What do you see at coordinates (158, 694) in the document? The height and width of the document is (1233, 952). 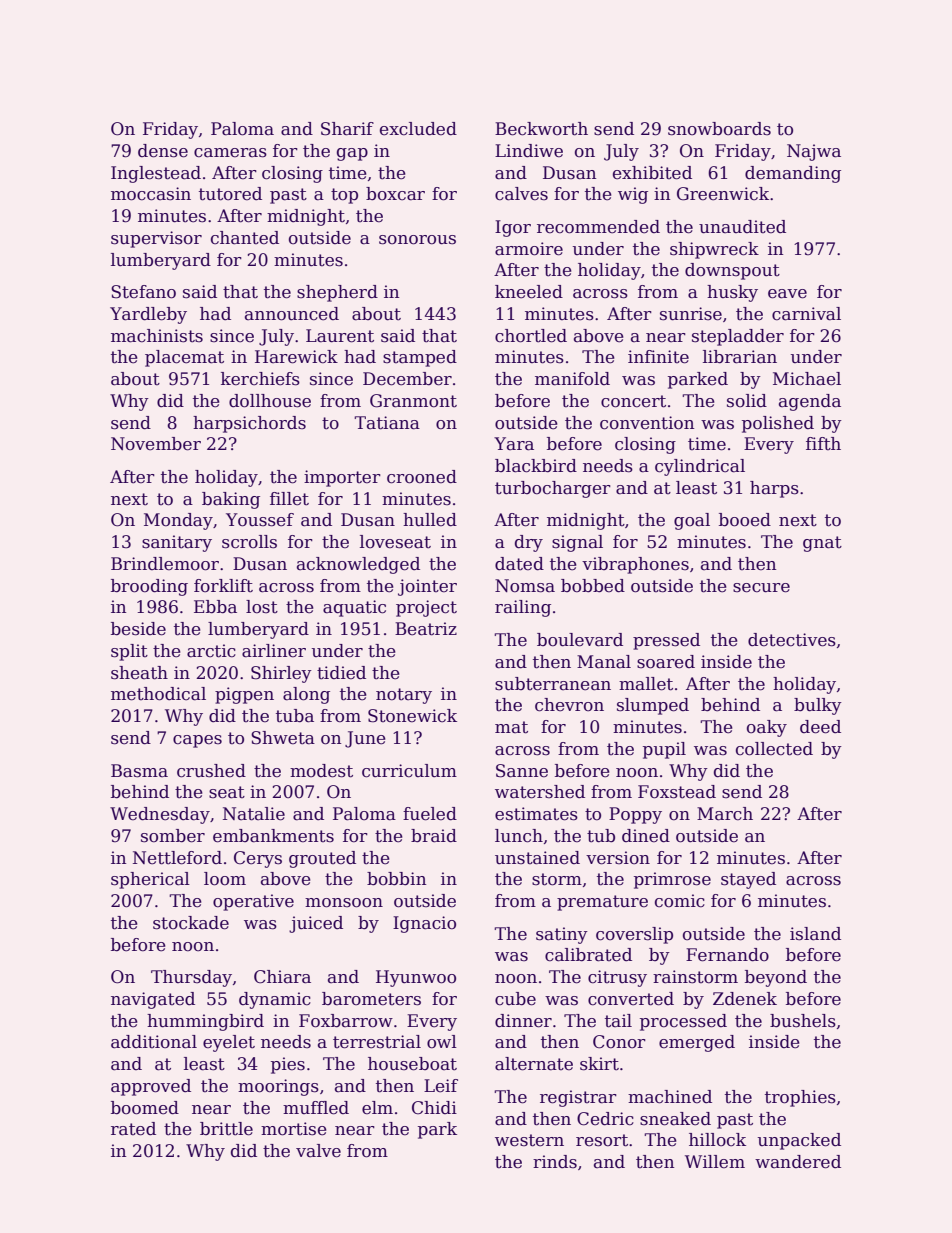 I see `methodical` at bounding box center [158, 694].
